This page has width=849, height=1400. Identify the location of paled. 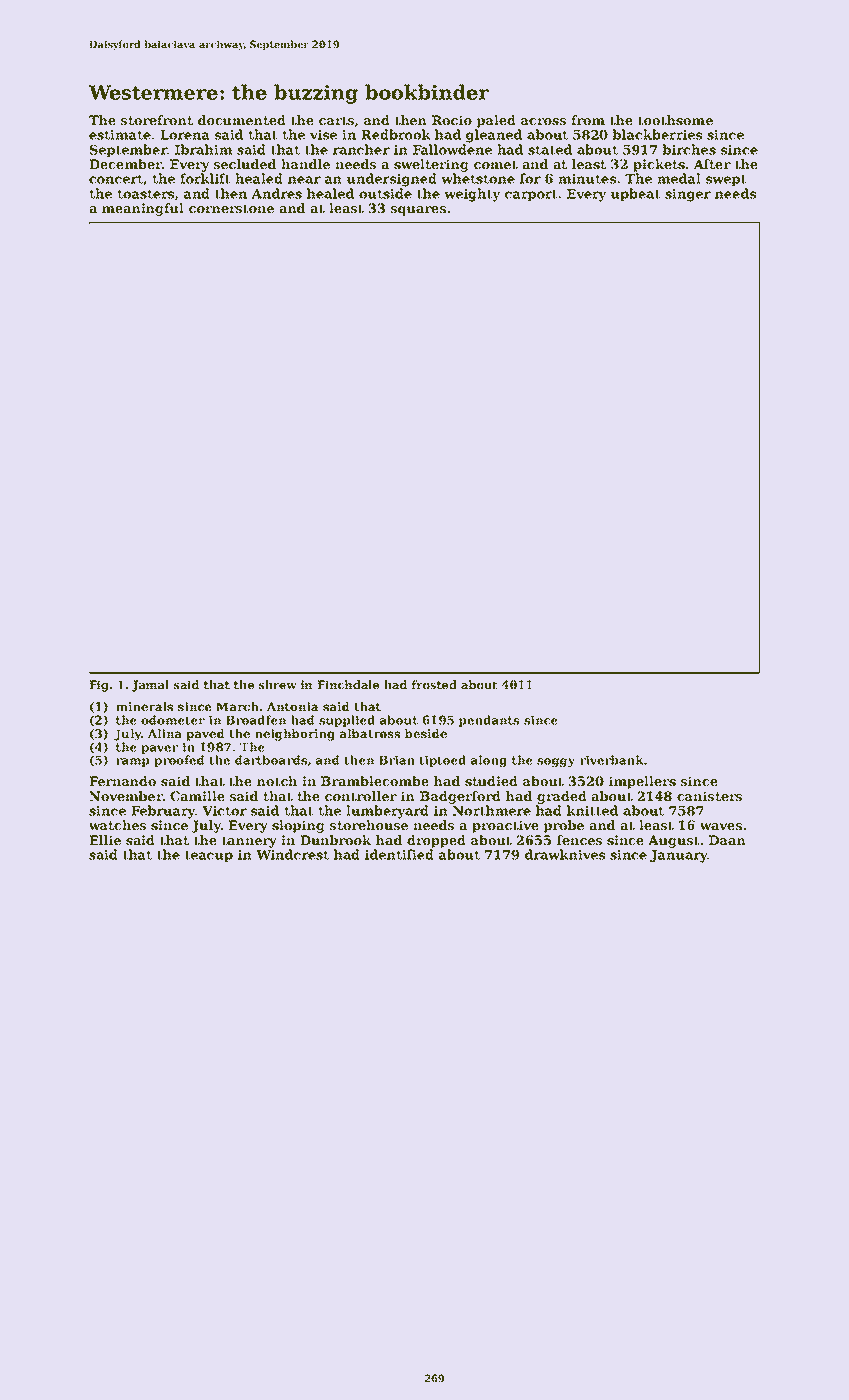
(496, 121).
